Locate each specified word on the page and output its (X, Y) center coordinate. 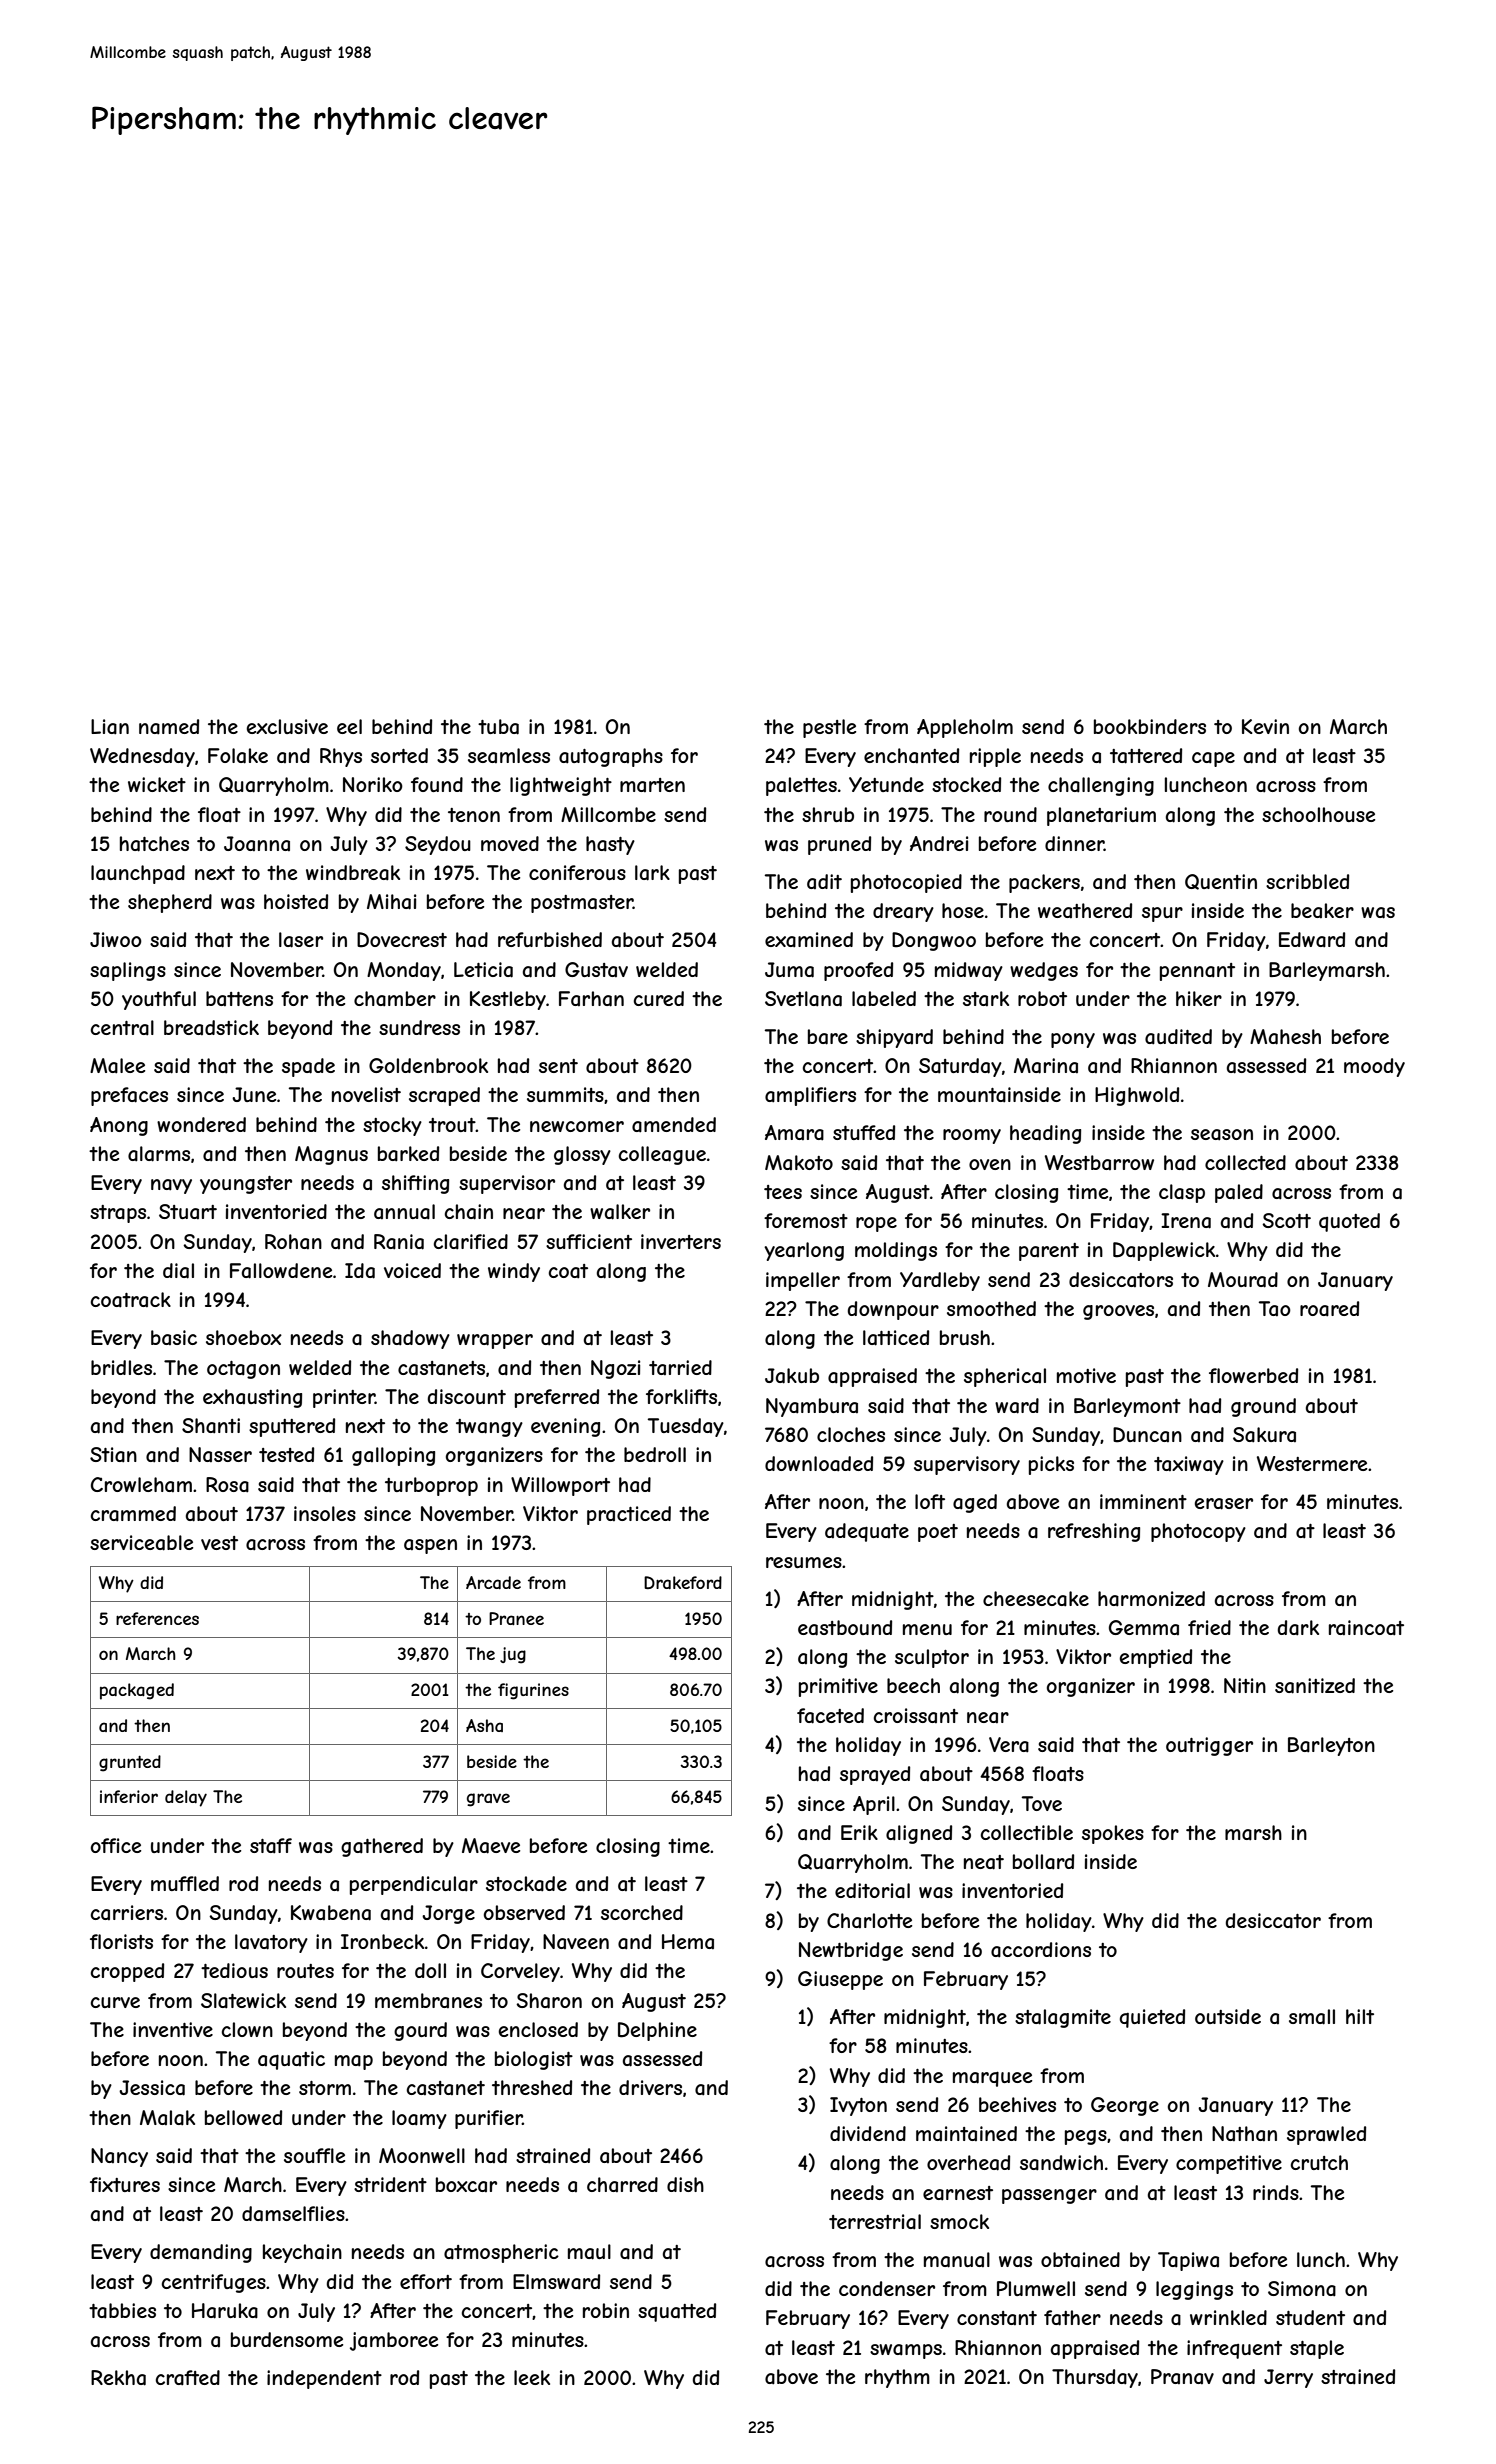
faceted (830, 1716)
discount (467, 1396)
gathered (382, 1847)
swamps (906, 2351)
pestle (829, 728)
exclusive (287, 726)
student (1310, 2317)
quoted (1349, 1222)
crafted (188, 2378)
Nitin (1245, 1685)
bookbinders (1150, 726)
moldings (896, 1251)
